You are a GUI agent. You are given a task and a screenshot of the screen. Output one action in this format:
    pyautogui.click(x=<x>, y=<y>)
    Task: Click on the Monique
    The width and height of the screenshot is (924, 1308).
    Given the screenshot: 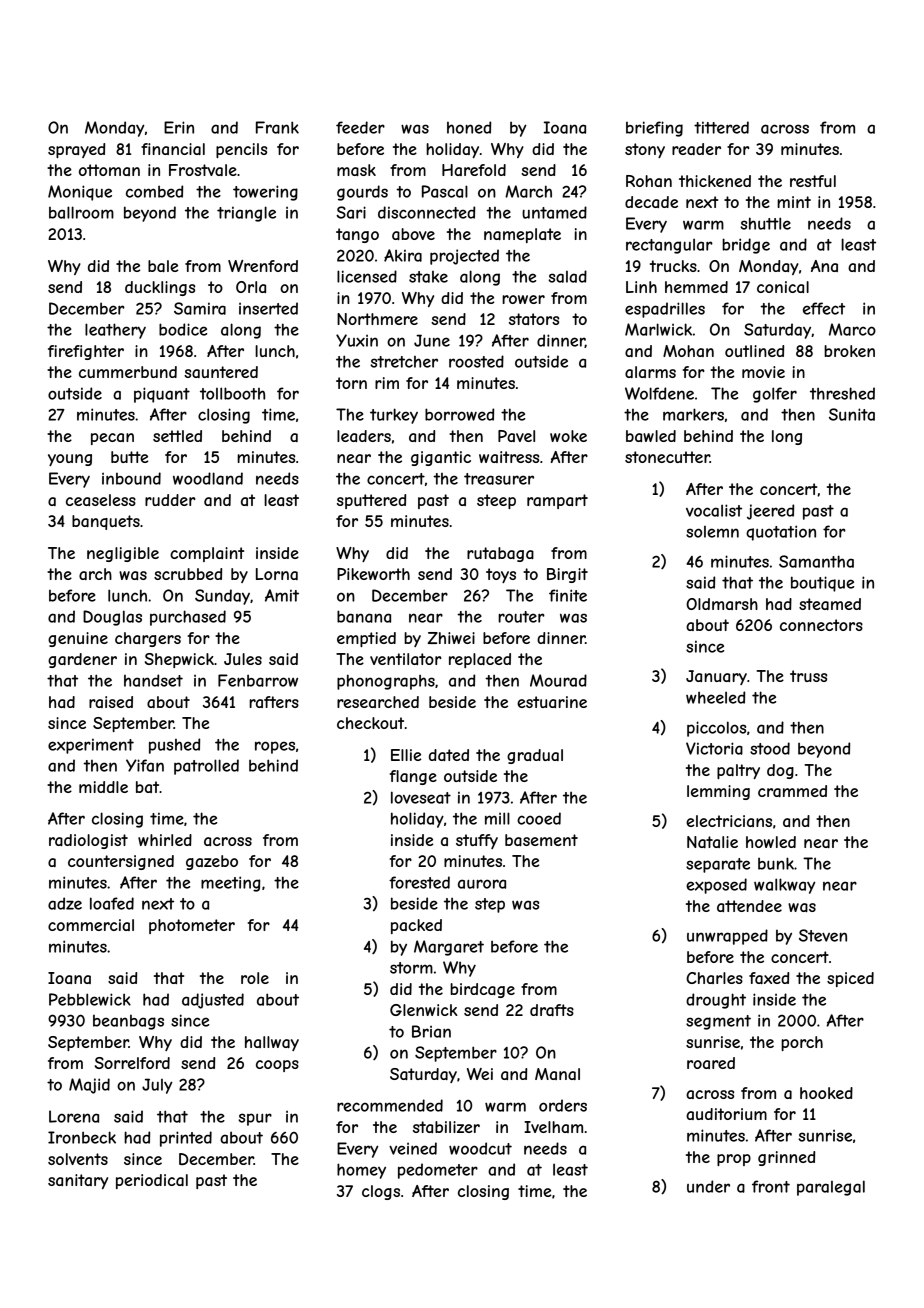 What is the action you would take?
    pyautogui.click(x=80, y=193)
